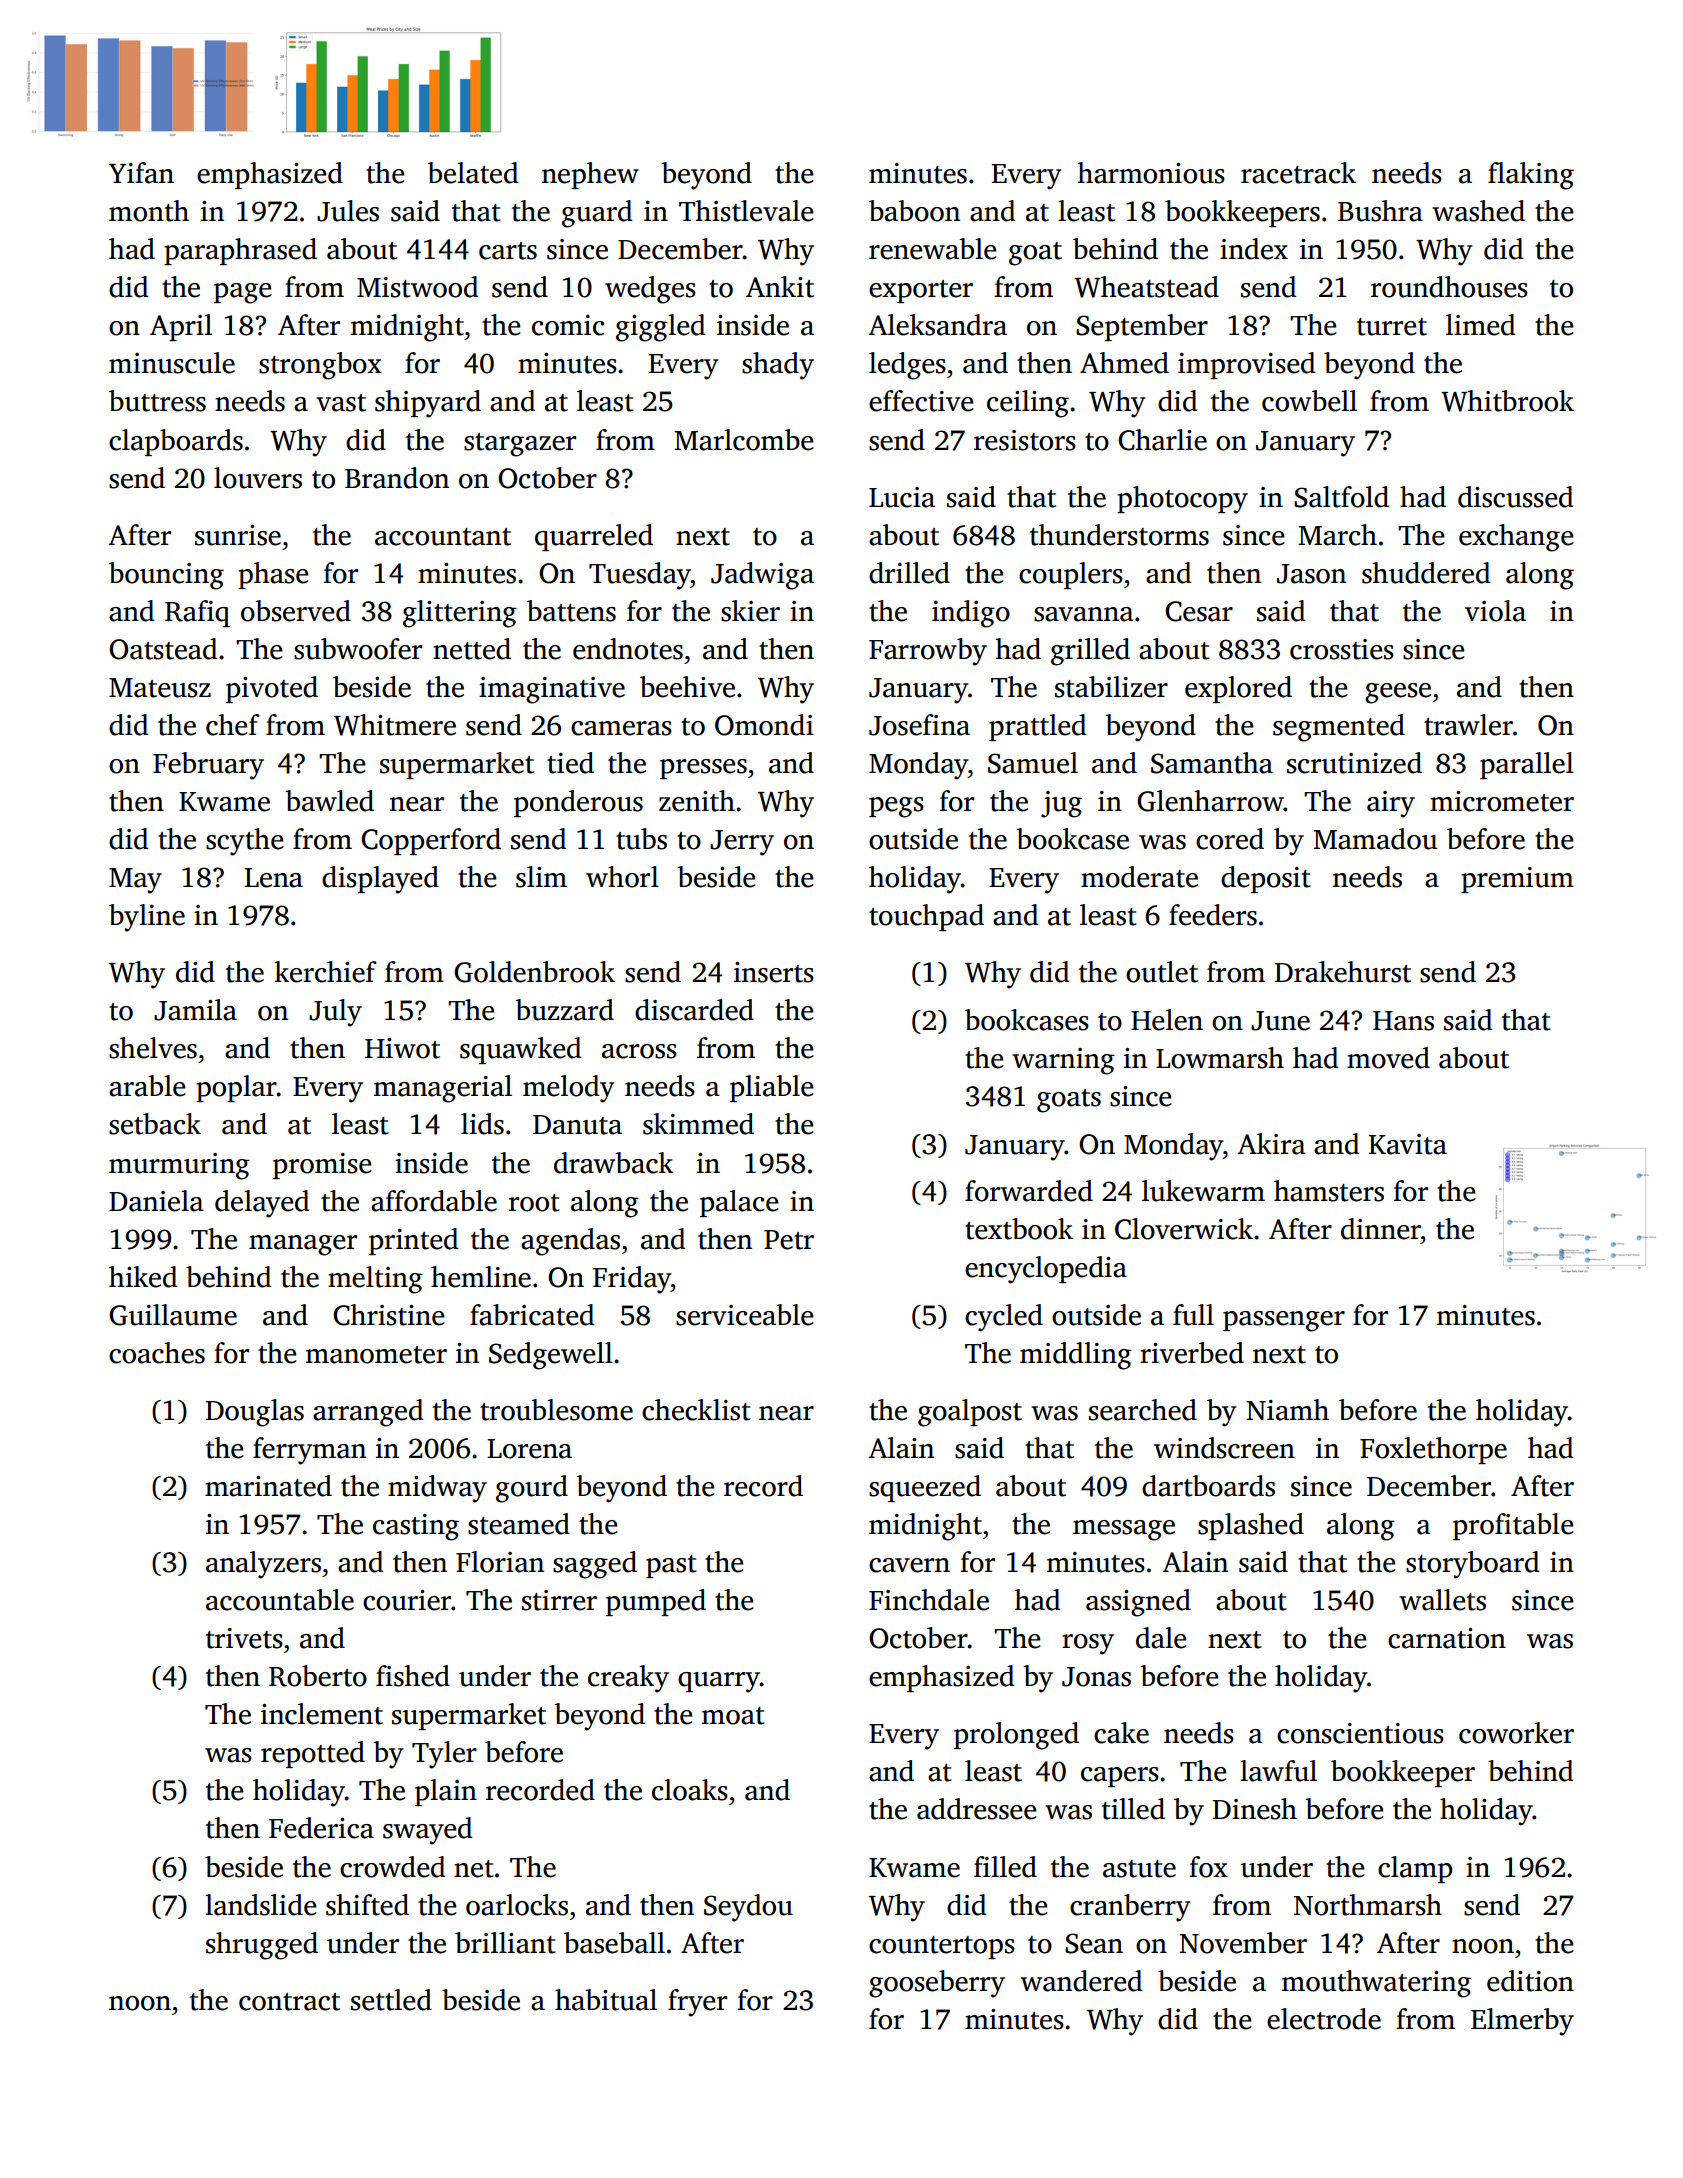  Describe the element at coordinates (261, 1905) in the screenshot. I see `landslide` at that location.
